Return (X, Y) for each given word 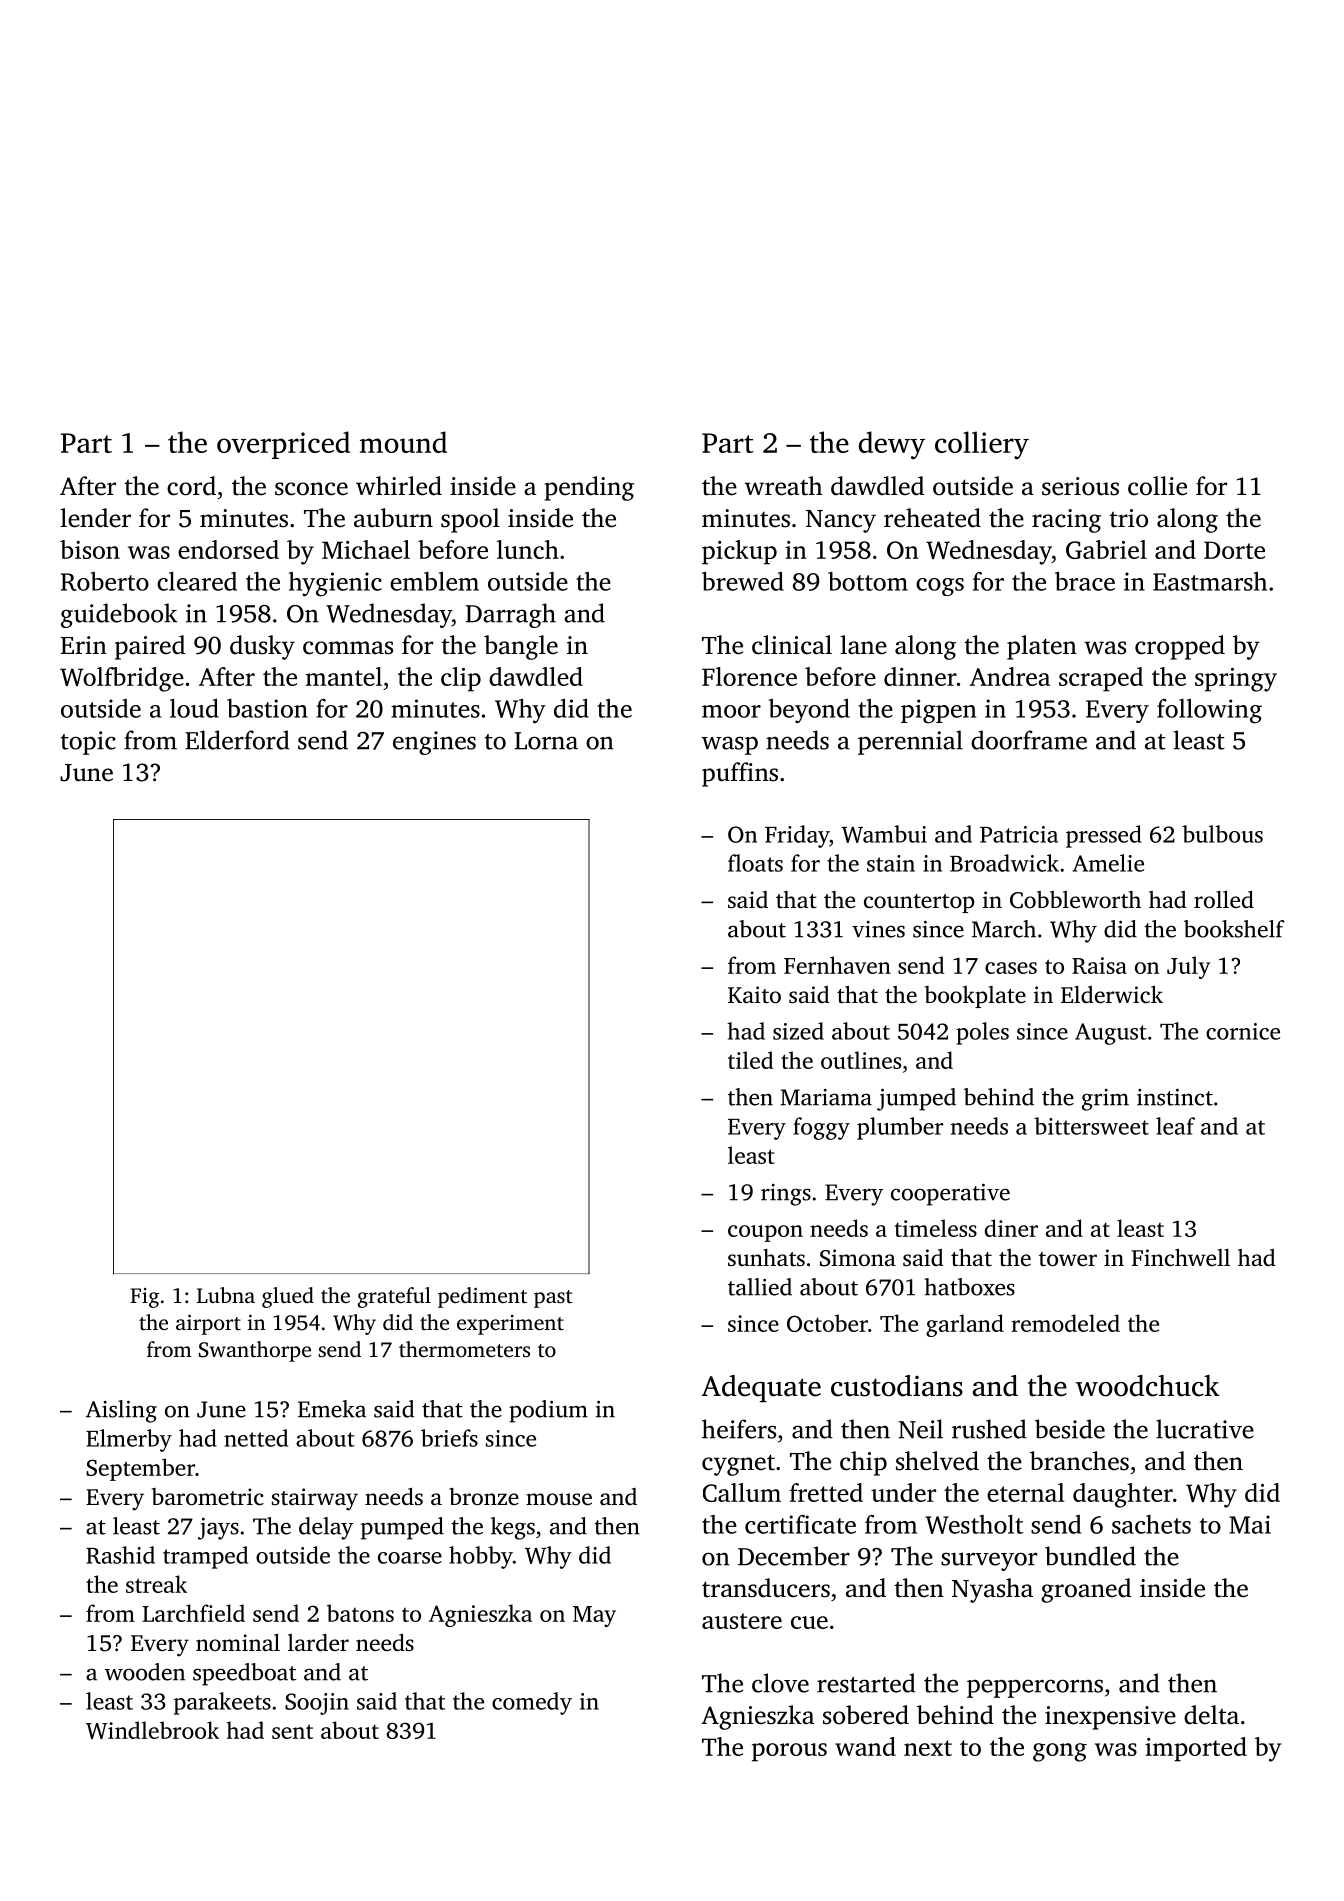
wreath (784, 486)
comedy (532, 1703)
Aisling (121, 1411)
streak (156, 1584)
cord (191, 486)
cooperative (950, 1195)
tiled (750, 1060)
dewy (892, 445)
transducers (766, 1588)
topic (88, 743)
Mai (1250, 1524)
